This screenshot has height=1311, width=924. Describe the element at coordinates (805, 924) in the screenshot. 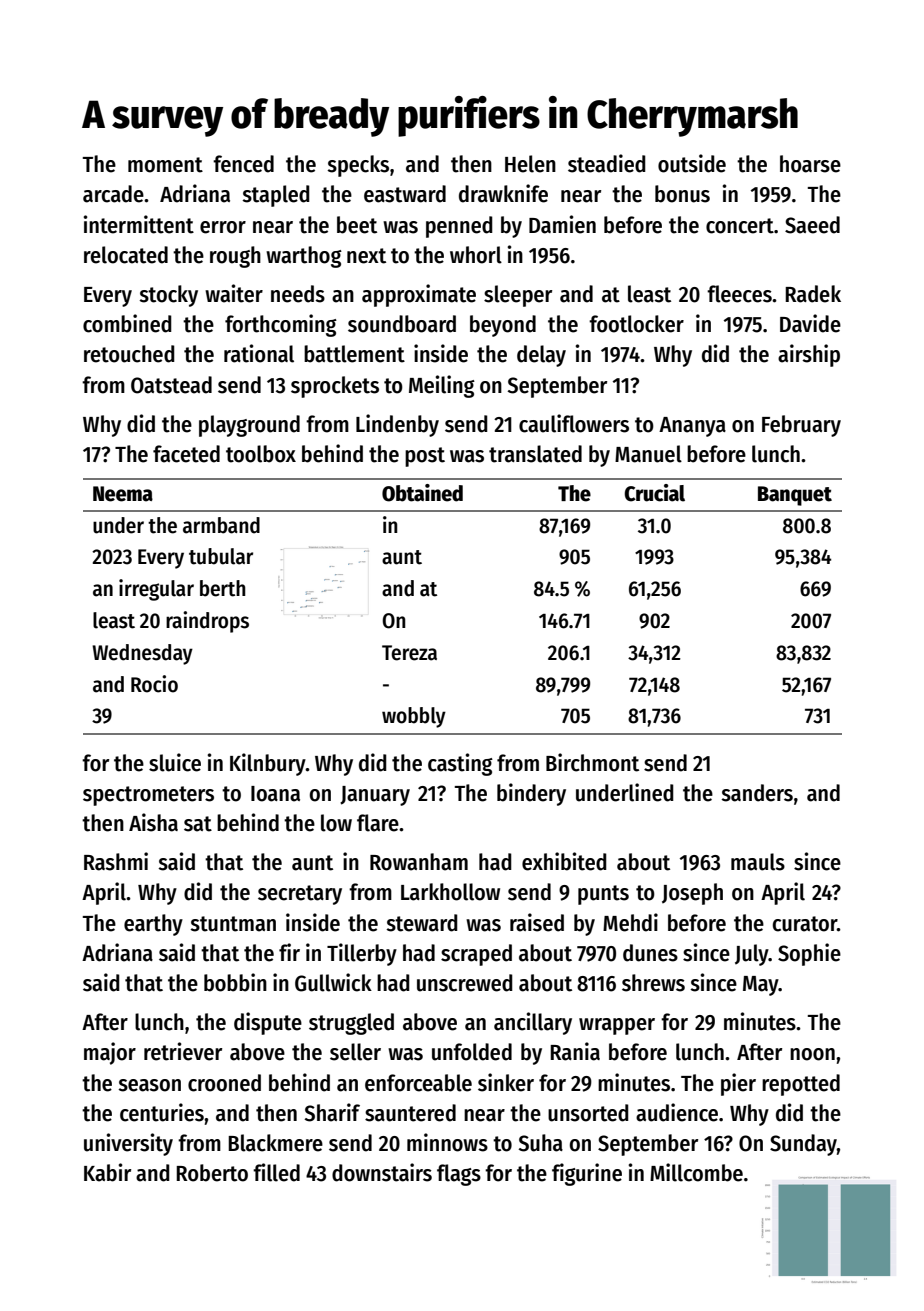

I see `curator` at that location.
